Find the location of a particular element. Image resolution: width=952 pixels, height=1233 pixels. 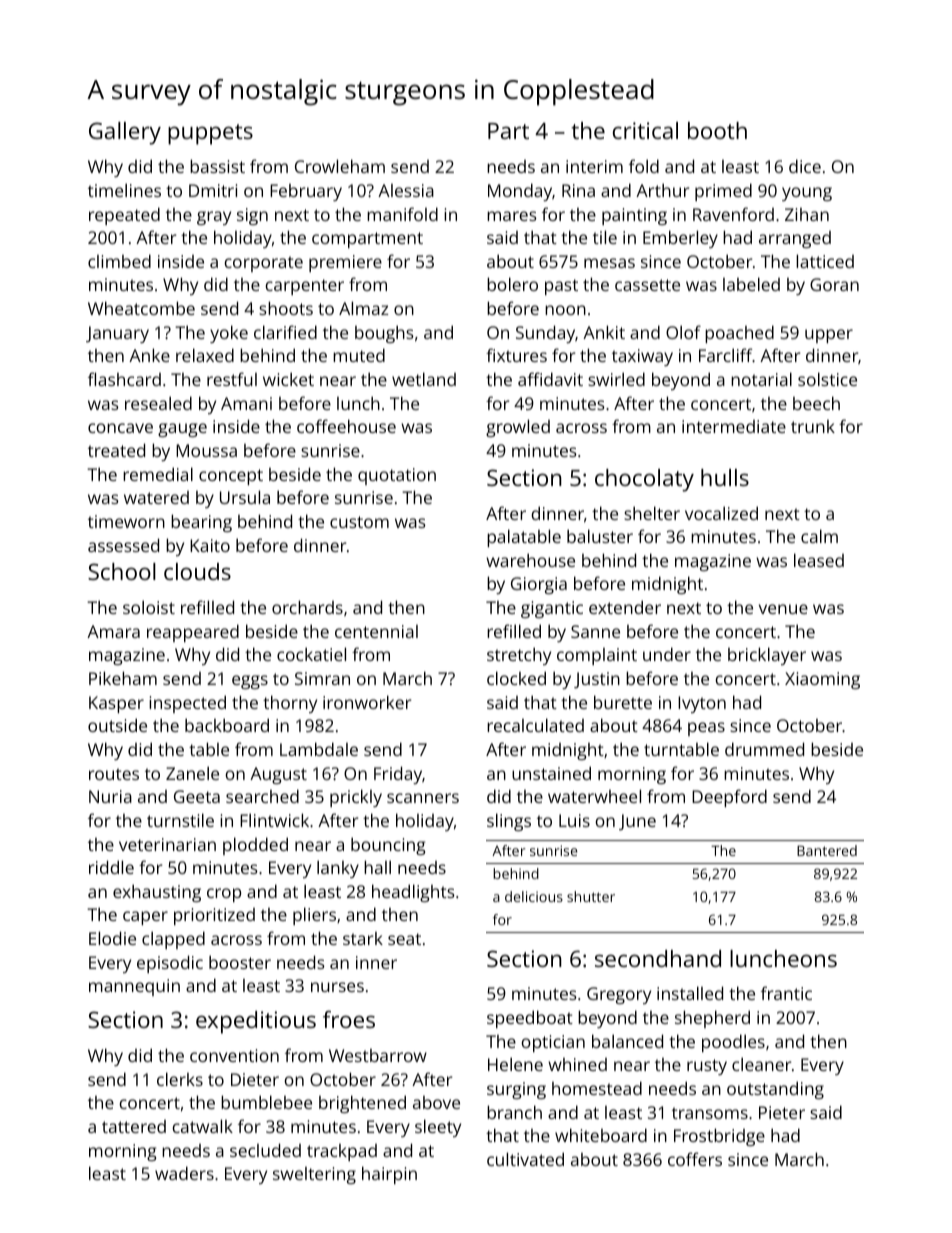

waders is located at coordinates (184, 1173).
